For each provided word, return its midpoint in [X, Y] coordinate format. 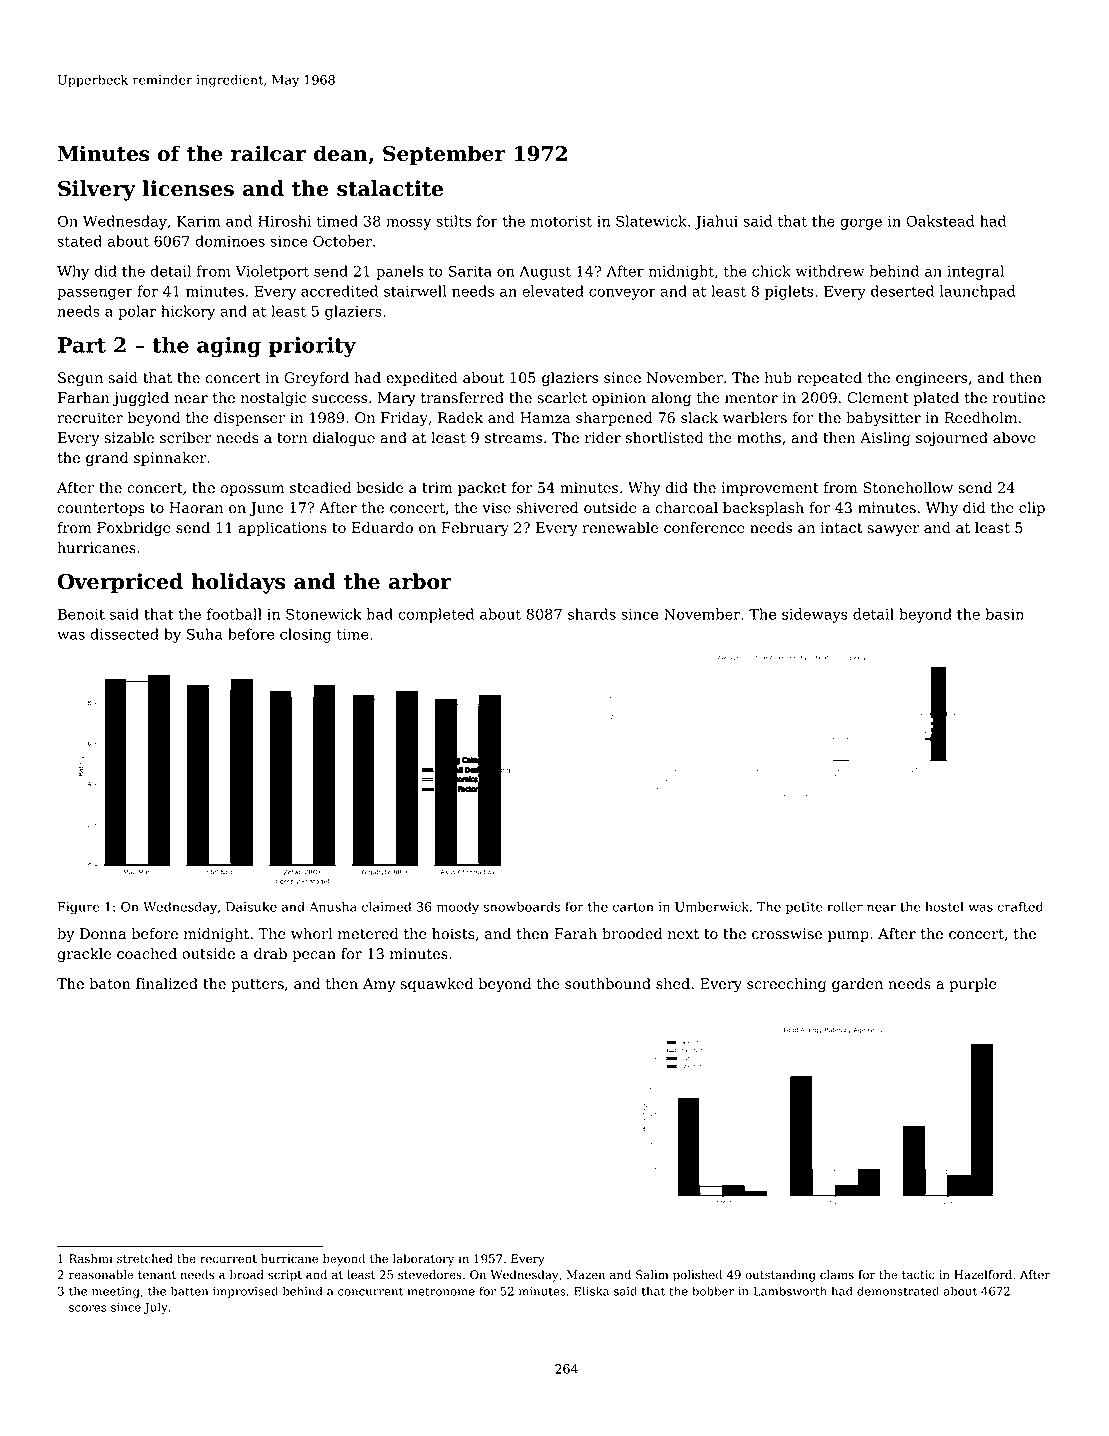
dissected [124, 634]
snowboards [522, 906]
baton [110, 984]
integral [975, 272]
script [285, 1276]
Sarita [470, 271]
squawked [436, 985]
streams [513, 438]
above [1014, 438]
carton [633, 907]
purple [973, 985]
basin [1005, 614]
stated [80, 241]
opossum [252, 490]
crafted [1020, 906]
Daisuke [251, 906]
